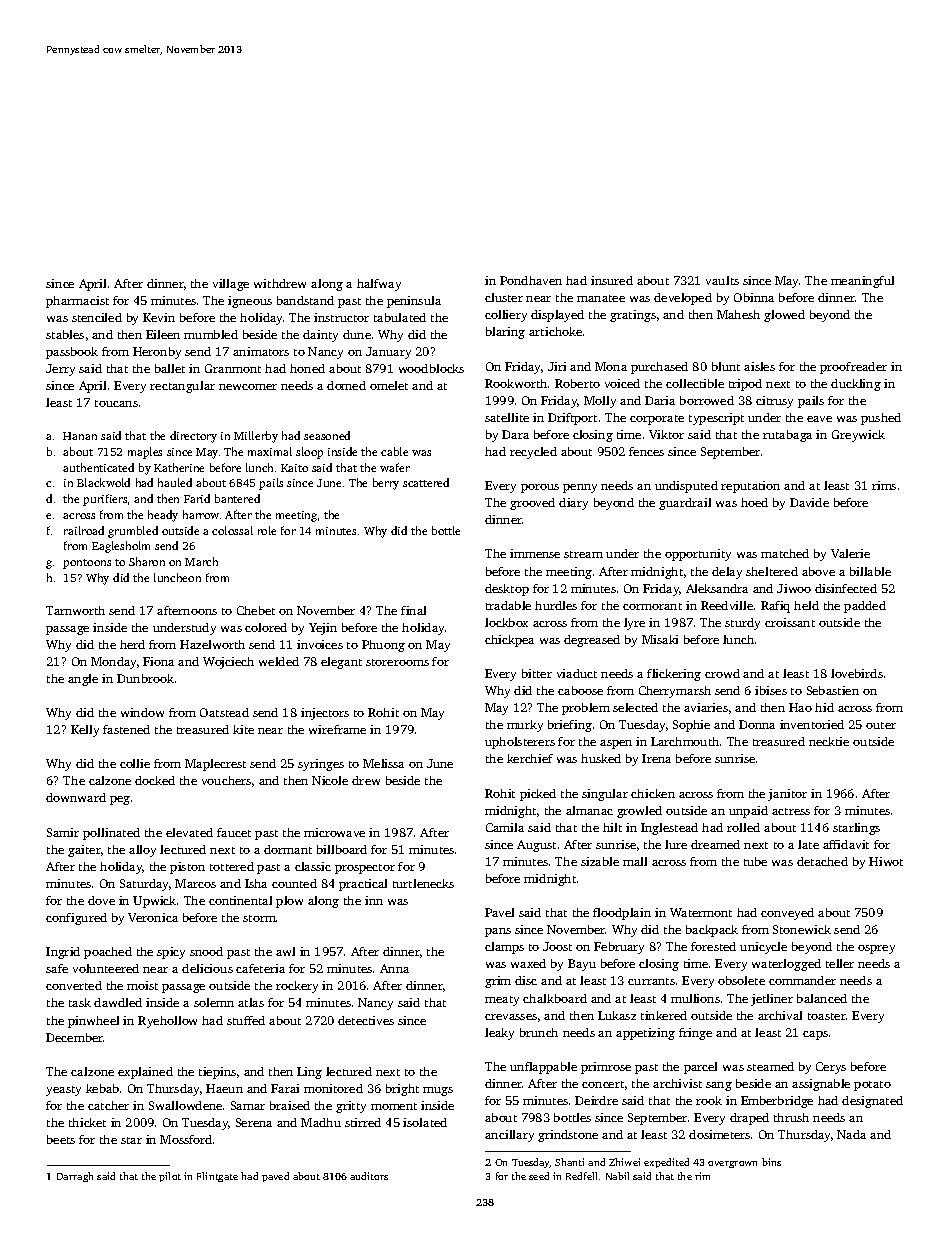 Image resolution: width=952 pixels, height=1233 pixels. What do you see at coordinates (695, 383) in the image?
I see `collectible` at bounding box center [695, 383].
